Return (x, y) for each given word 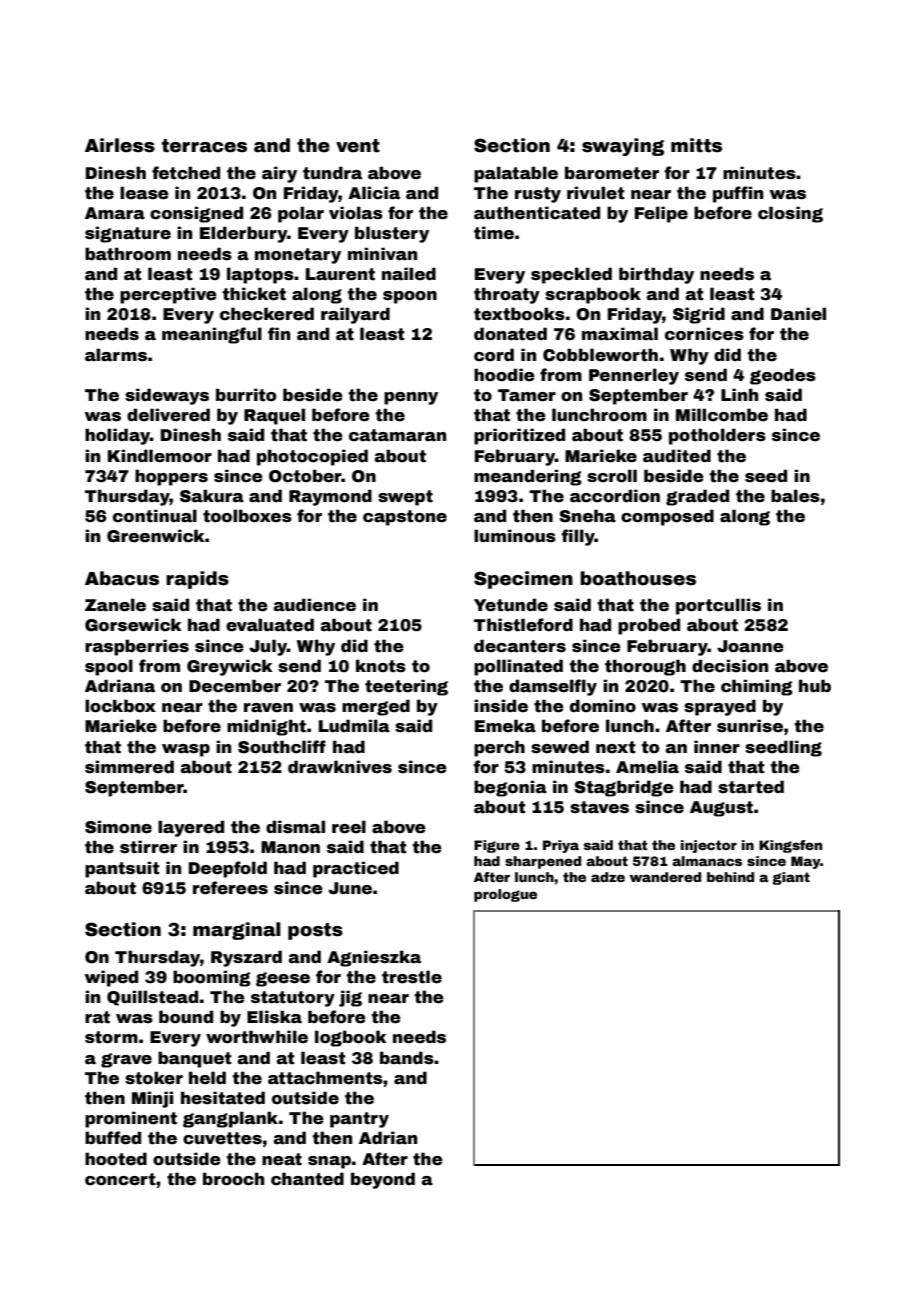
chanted (307, 1179)
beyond (383, 1180)
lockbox (120, 706)
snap (329, 1162)
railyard (355, 315)
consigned (196, 214)
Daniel (798, 314)
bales (795, 496)
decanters (520, 646)
